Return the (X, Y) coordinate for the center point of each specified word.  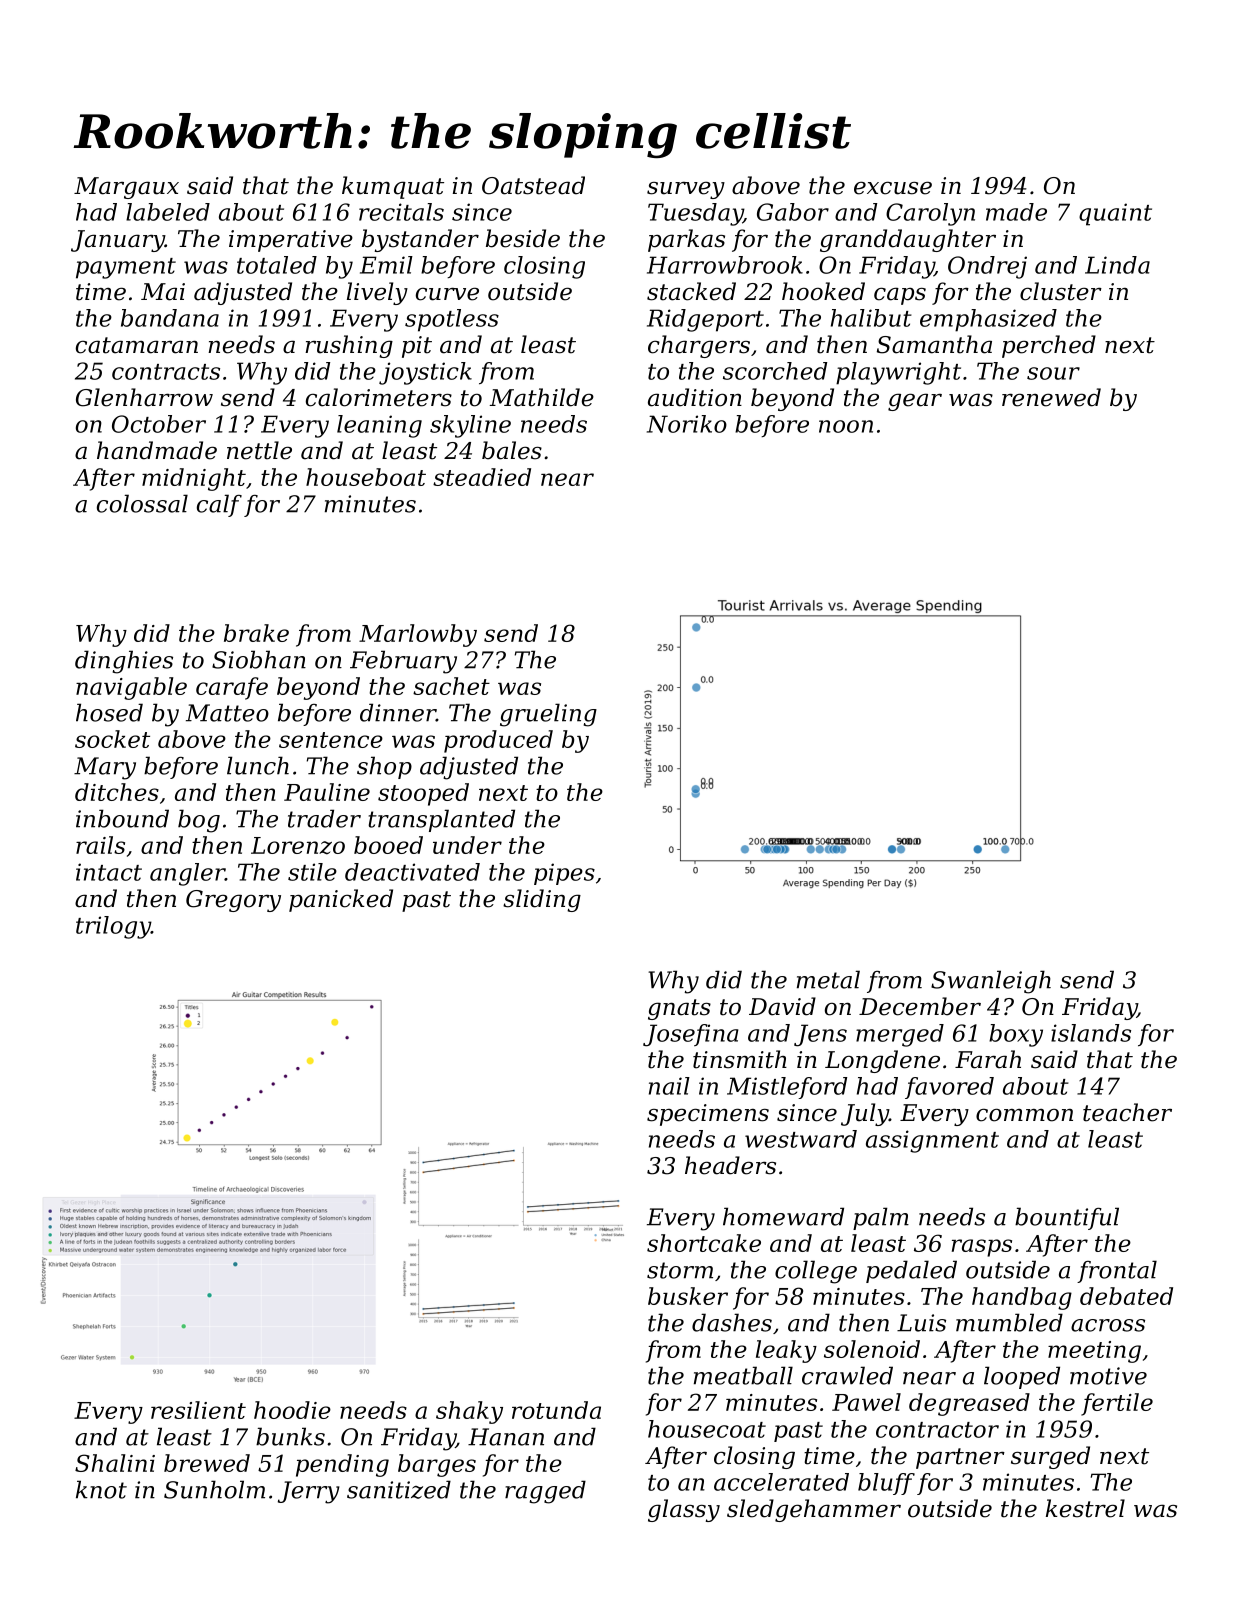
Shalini (115, 1463)
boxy (1016, 1035)
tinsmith (740, 1059)
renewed (1051, 397)
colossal (142, 503)
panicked (341, 900)
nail (669, 1086)
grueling (548, 715)
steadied (482, 477)
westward (801, 1139)
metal (828, 979)
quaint (1115, 214)
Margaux (126, 188)
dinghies (124, 662)
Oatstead (533, 185)
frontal (1117, 1271)
